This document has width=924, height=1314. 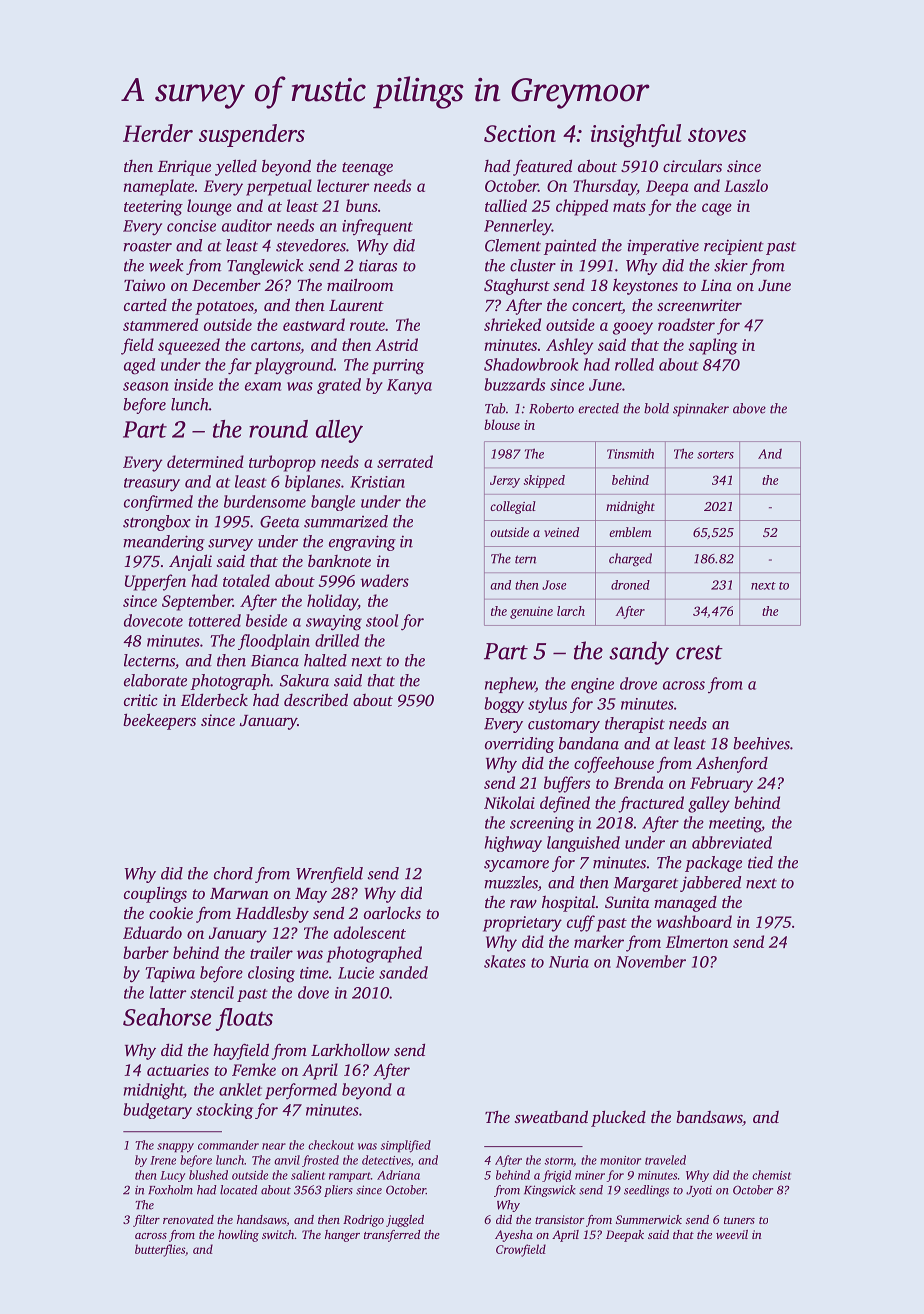 What do you see at coordinates (734, 247) in the document?
I see `recipient` at bounding box center [734, 247].
